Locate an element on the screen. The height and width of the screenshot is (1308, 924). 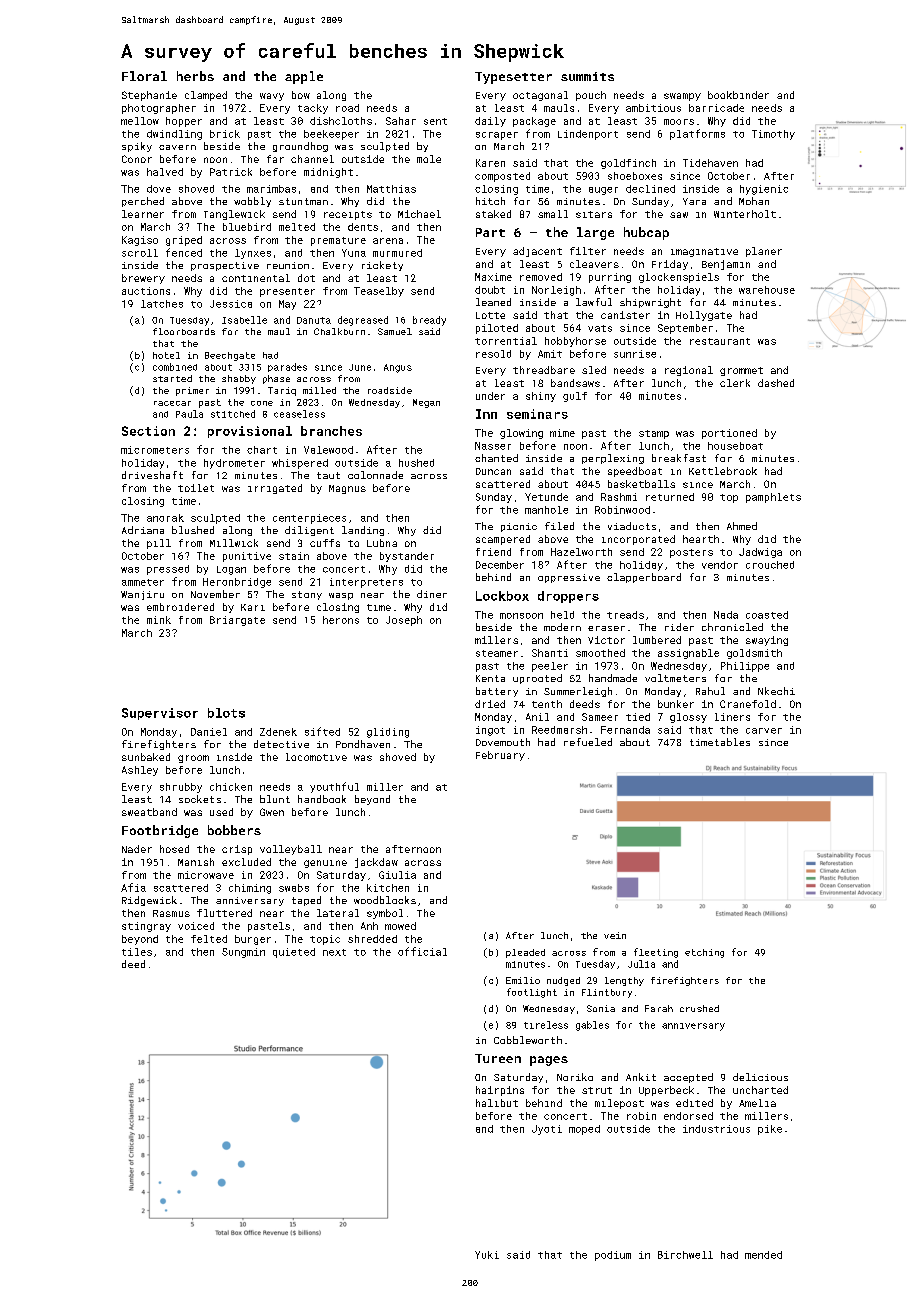
milled is located at coordinates (319, 390).
